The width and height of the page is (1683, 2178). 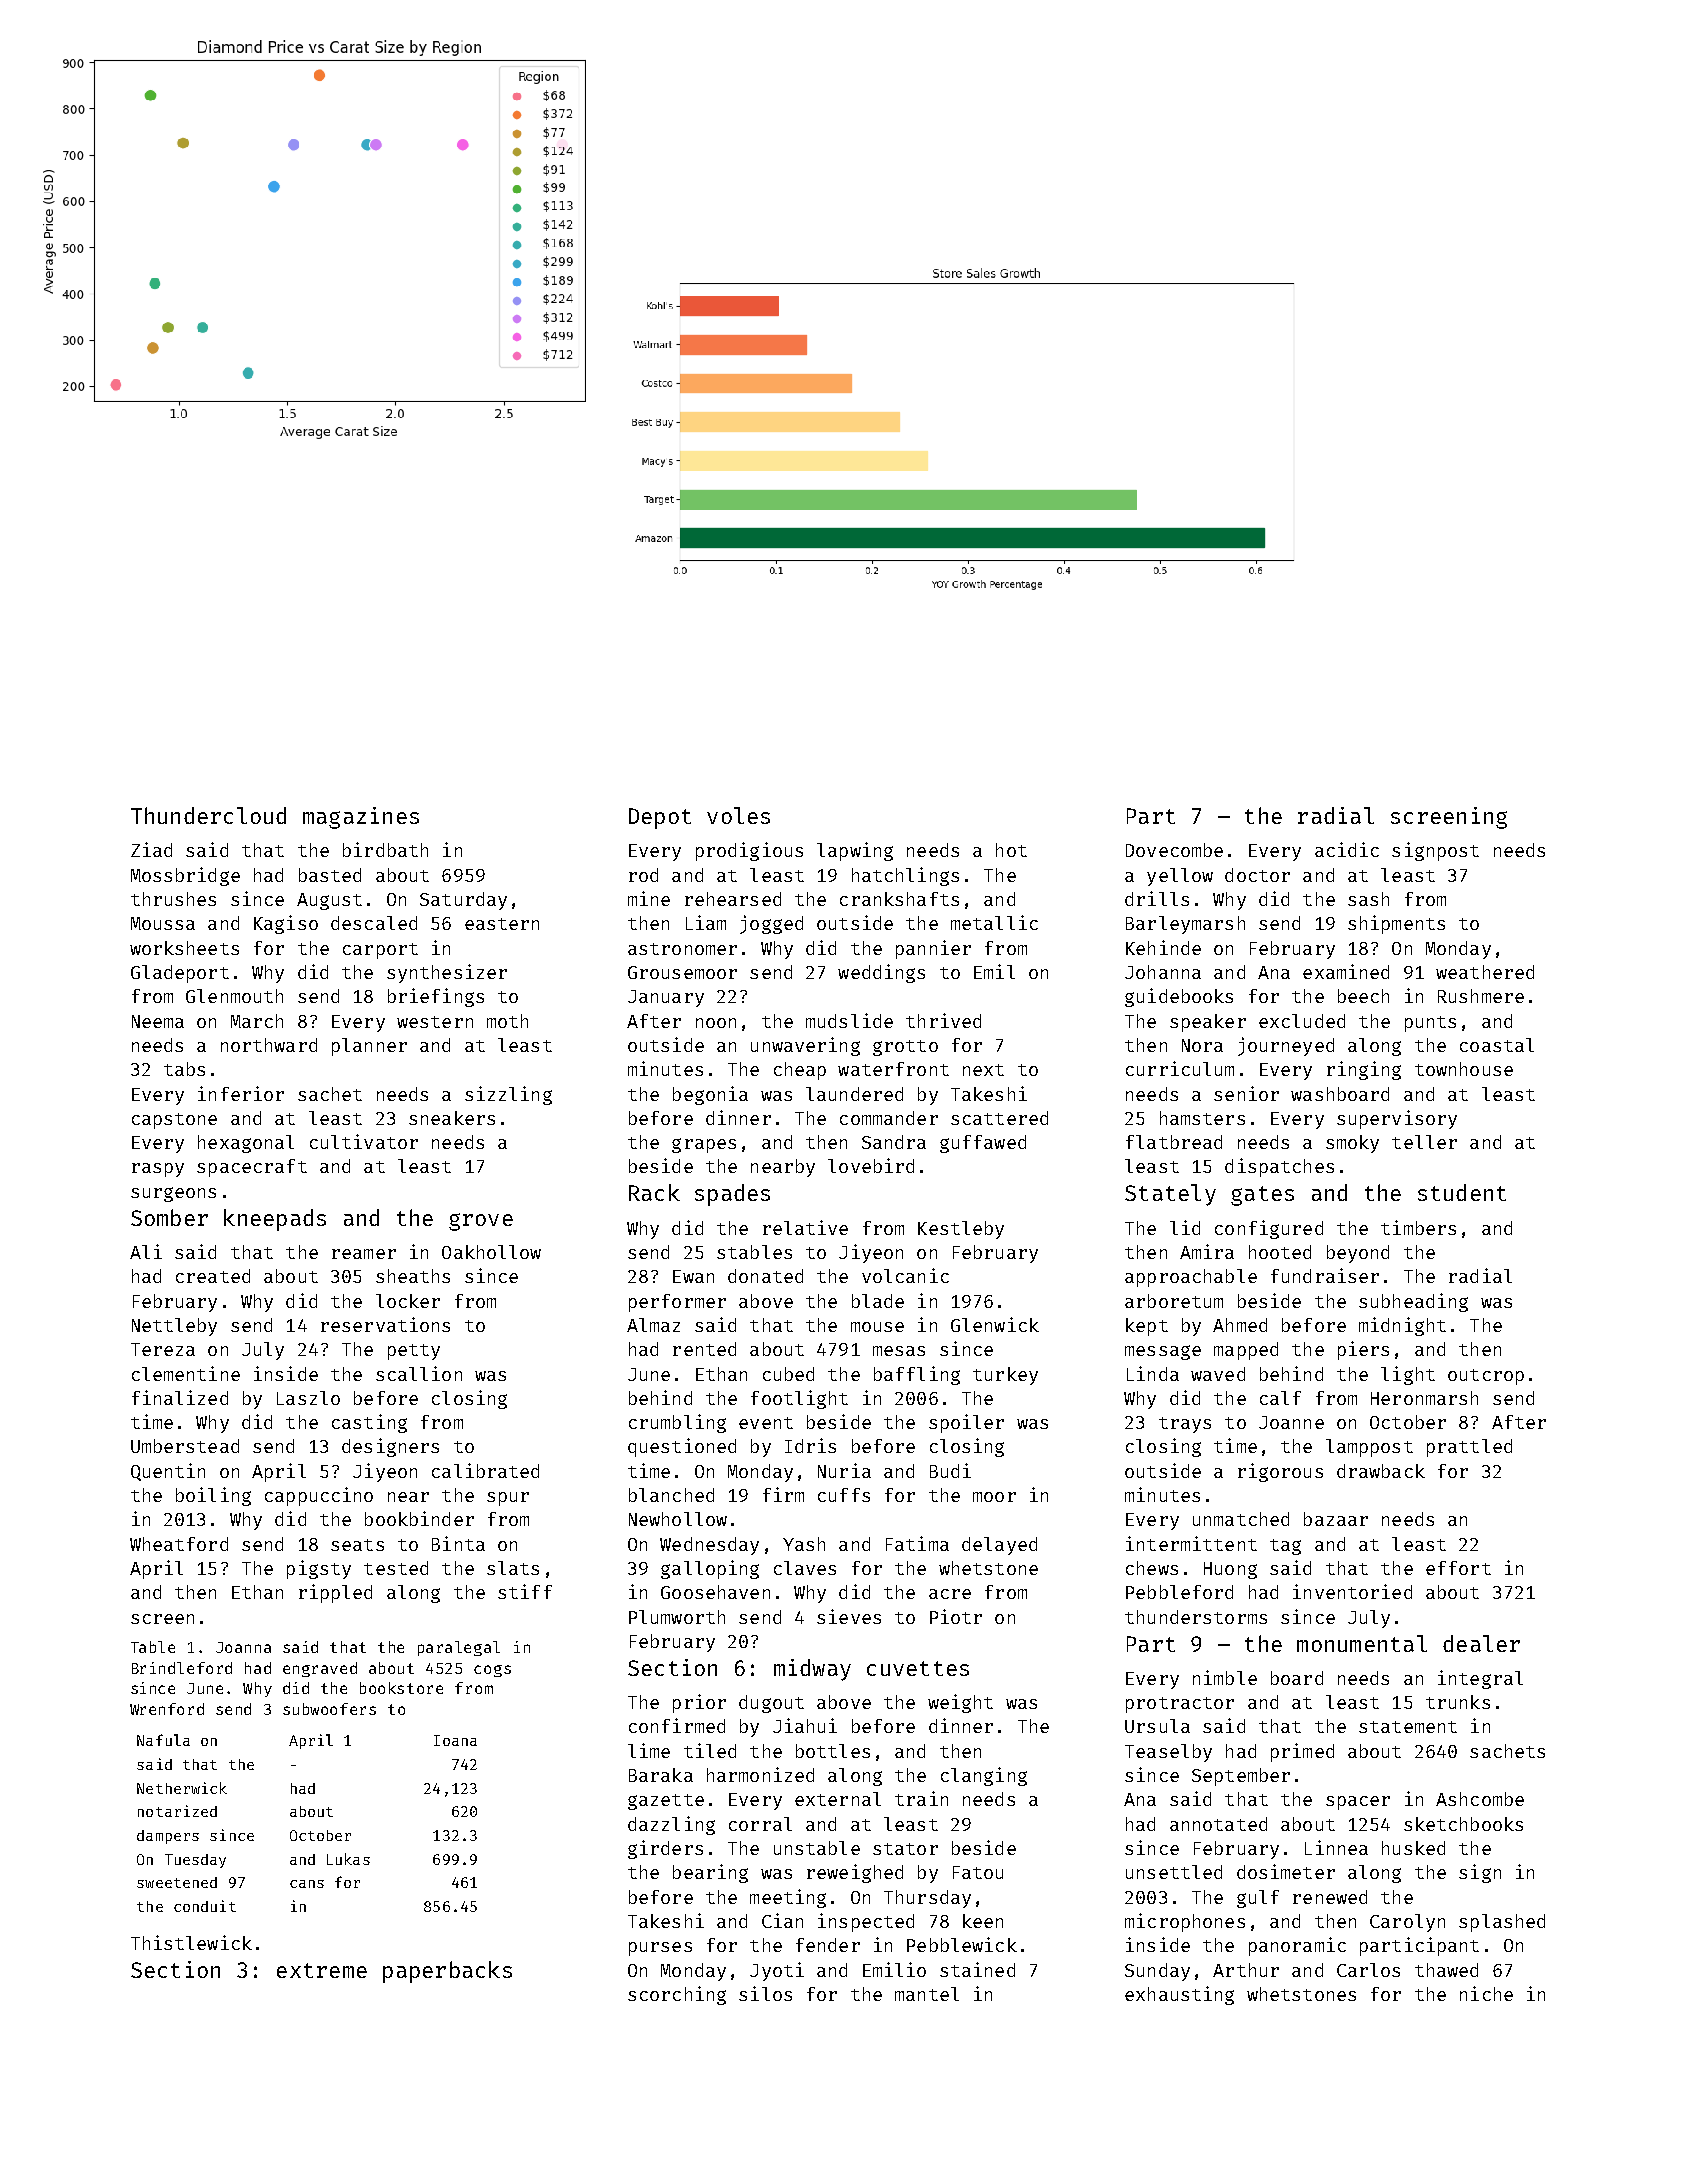 I want to click on effort, so click(x=1458, y=1568).
